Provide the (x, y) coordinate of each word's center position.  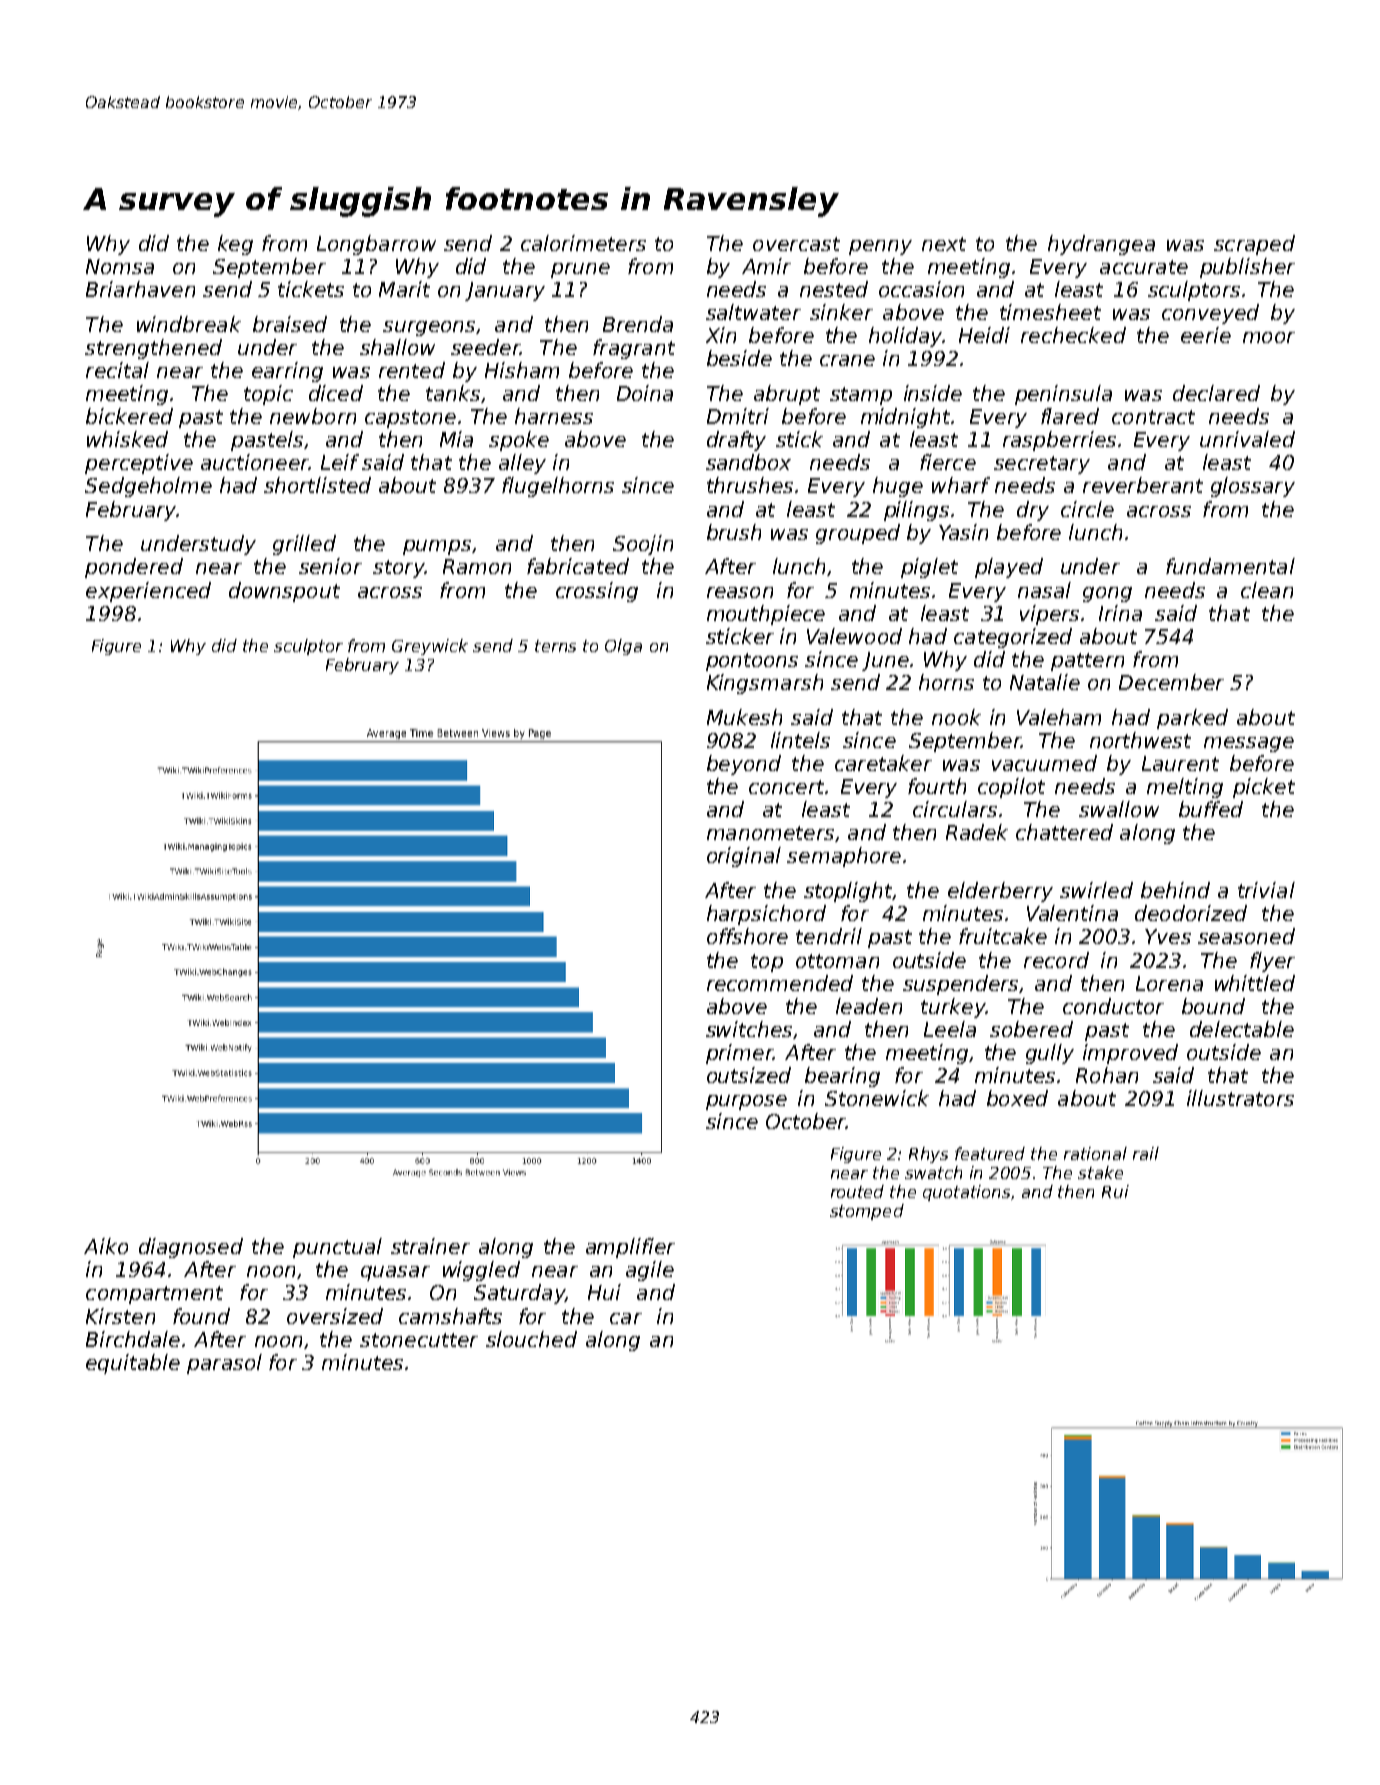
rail (1146, 1153)
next (944, 244)
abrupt (787, 395)
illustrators (1240, 1098)
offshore (747, 936)
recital (117, 370)
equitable (133, 1364)
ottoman (837, 961)
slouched (531, 1339)
